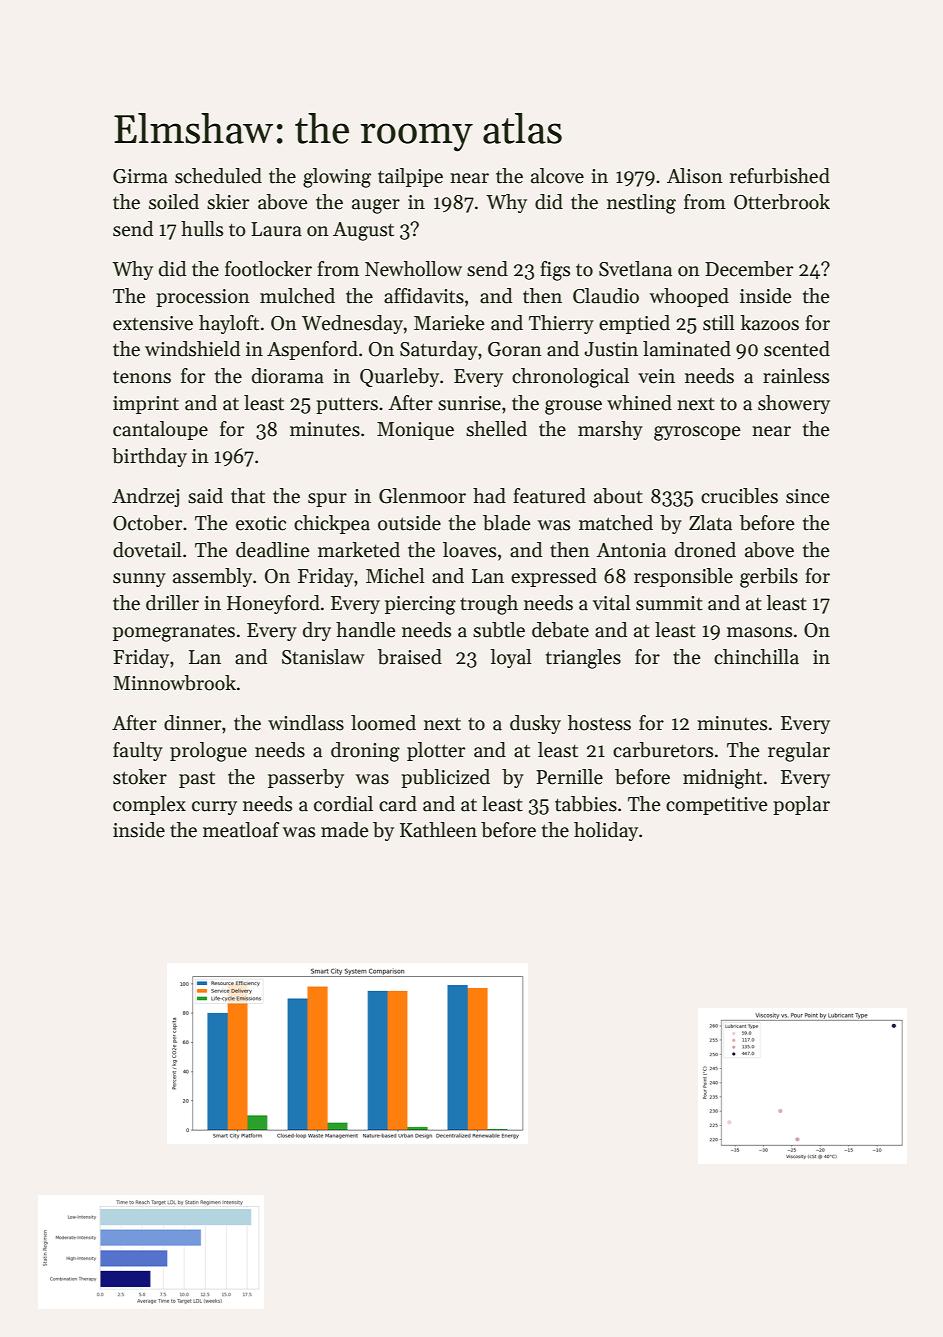  Describe the element at coordinates (717, 806) in the document. I see `competitive` at that location.
